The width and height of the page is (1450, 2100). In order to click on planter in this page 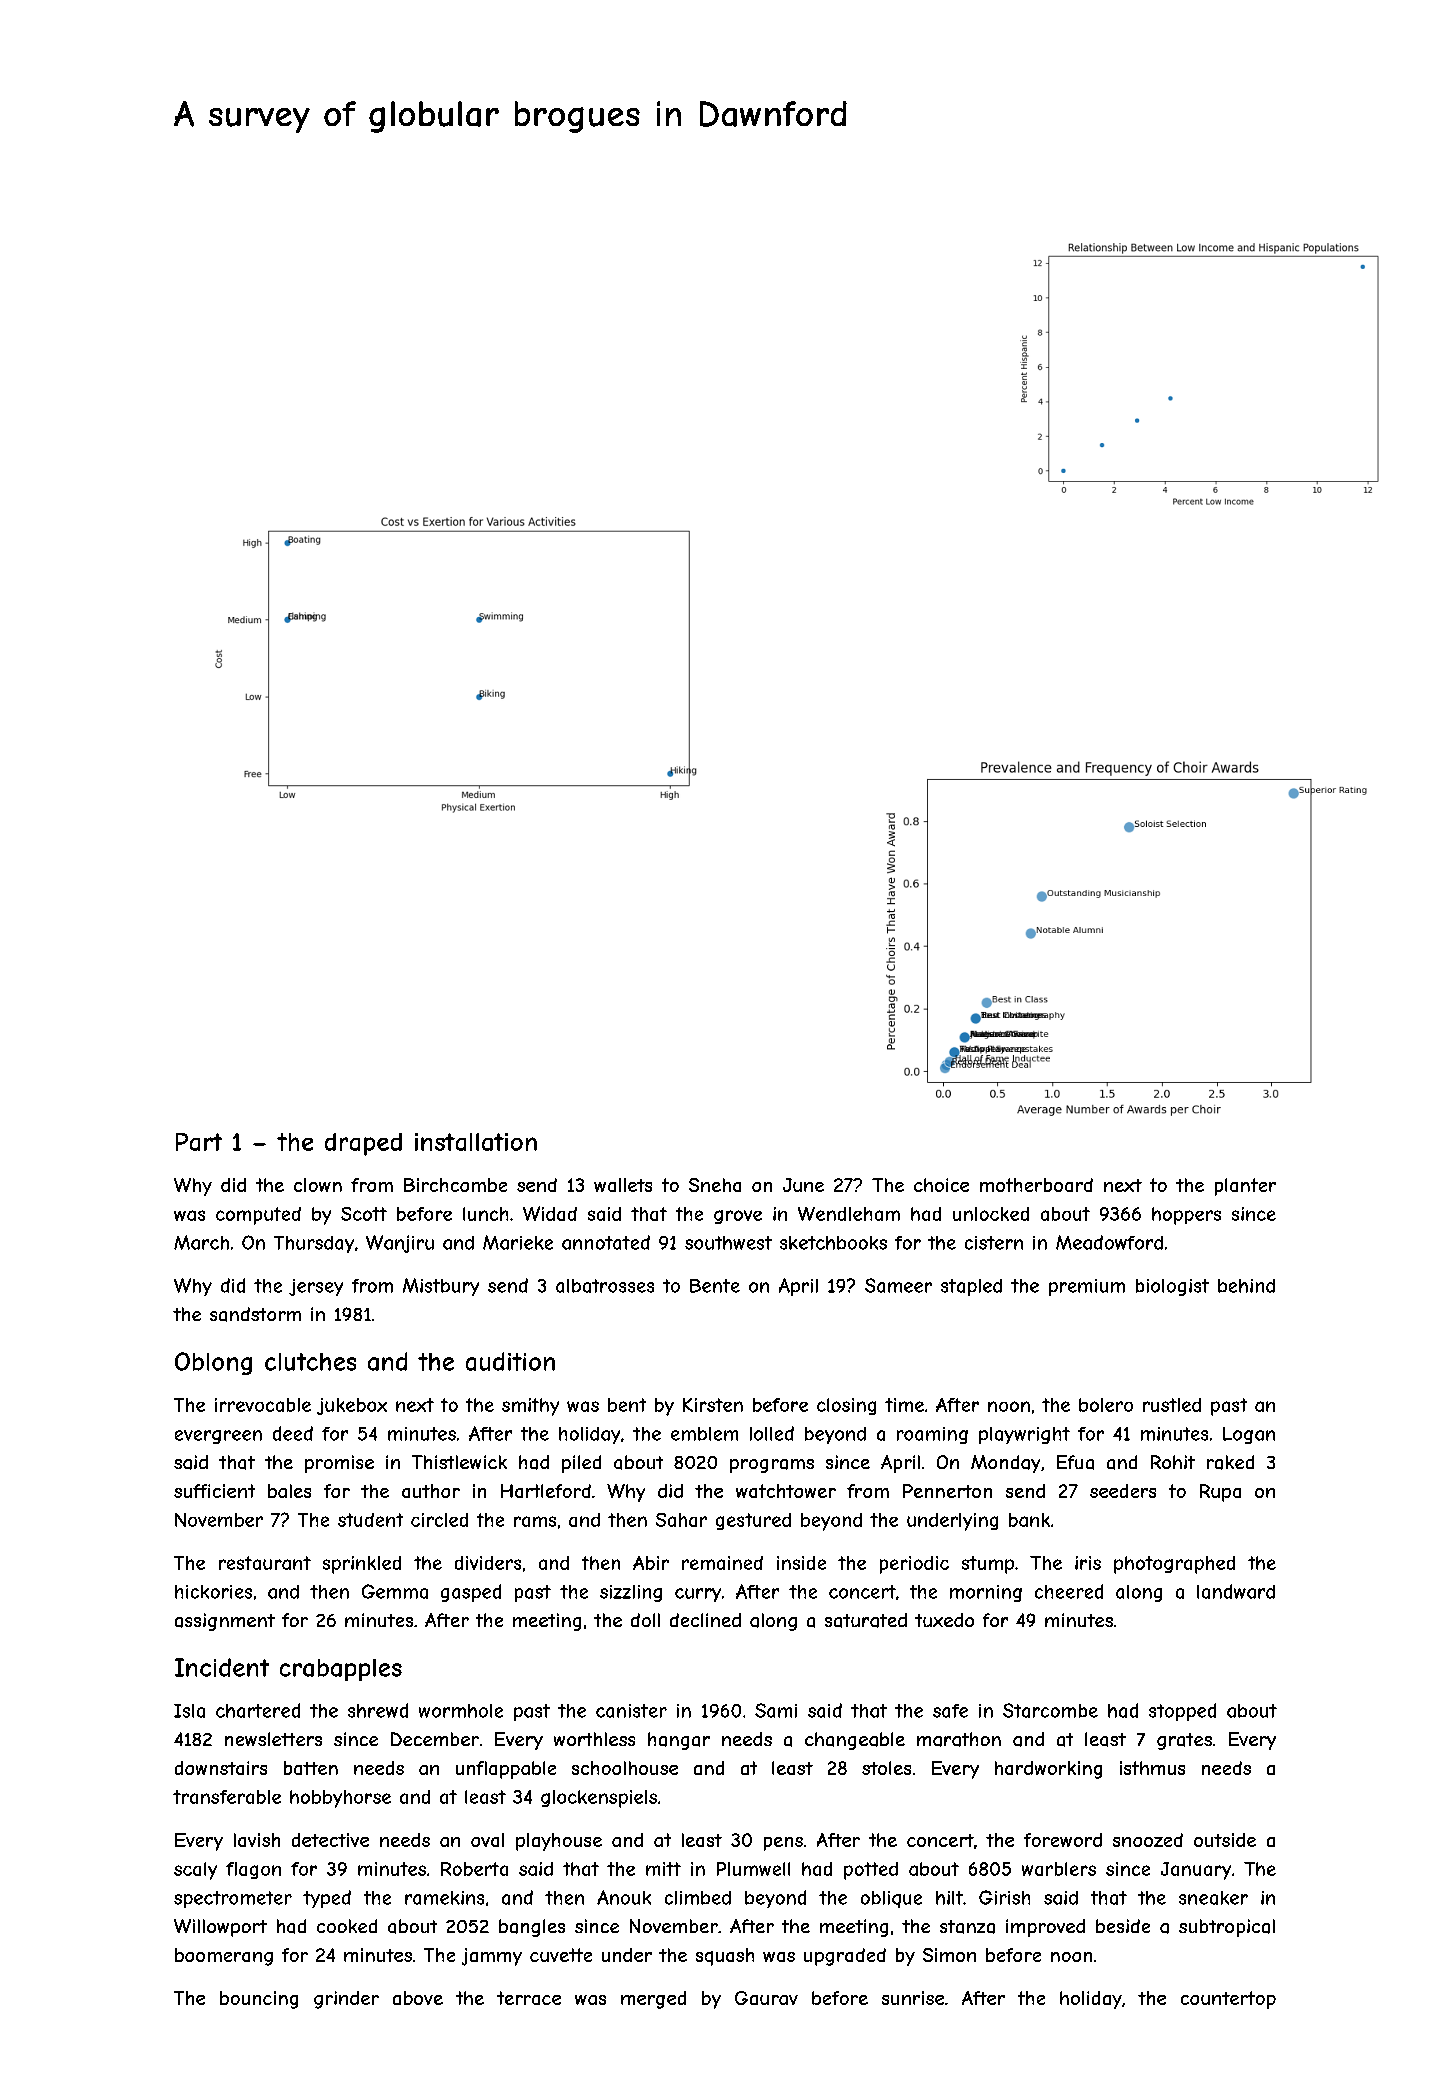, I will do `click(1245, 1187)`.
